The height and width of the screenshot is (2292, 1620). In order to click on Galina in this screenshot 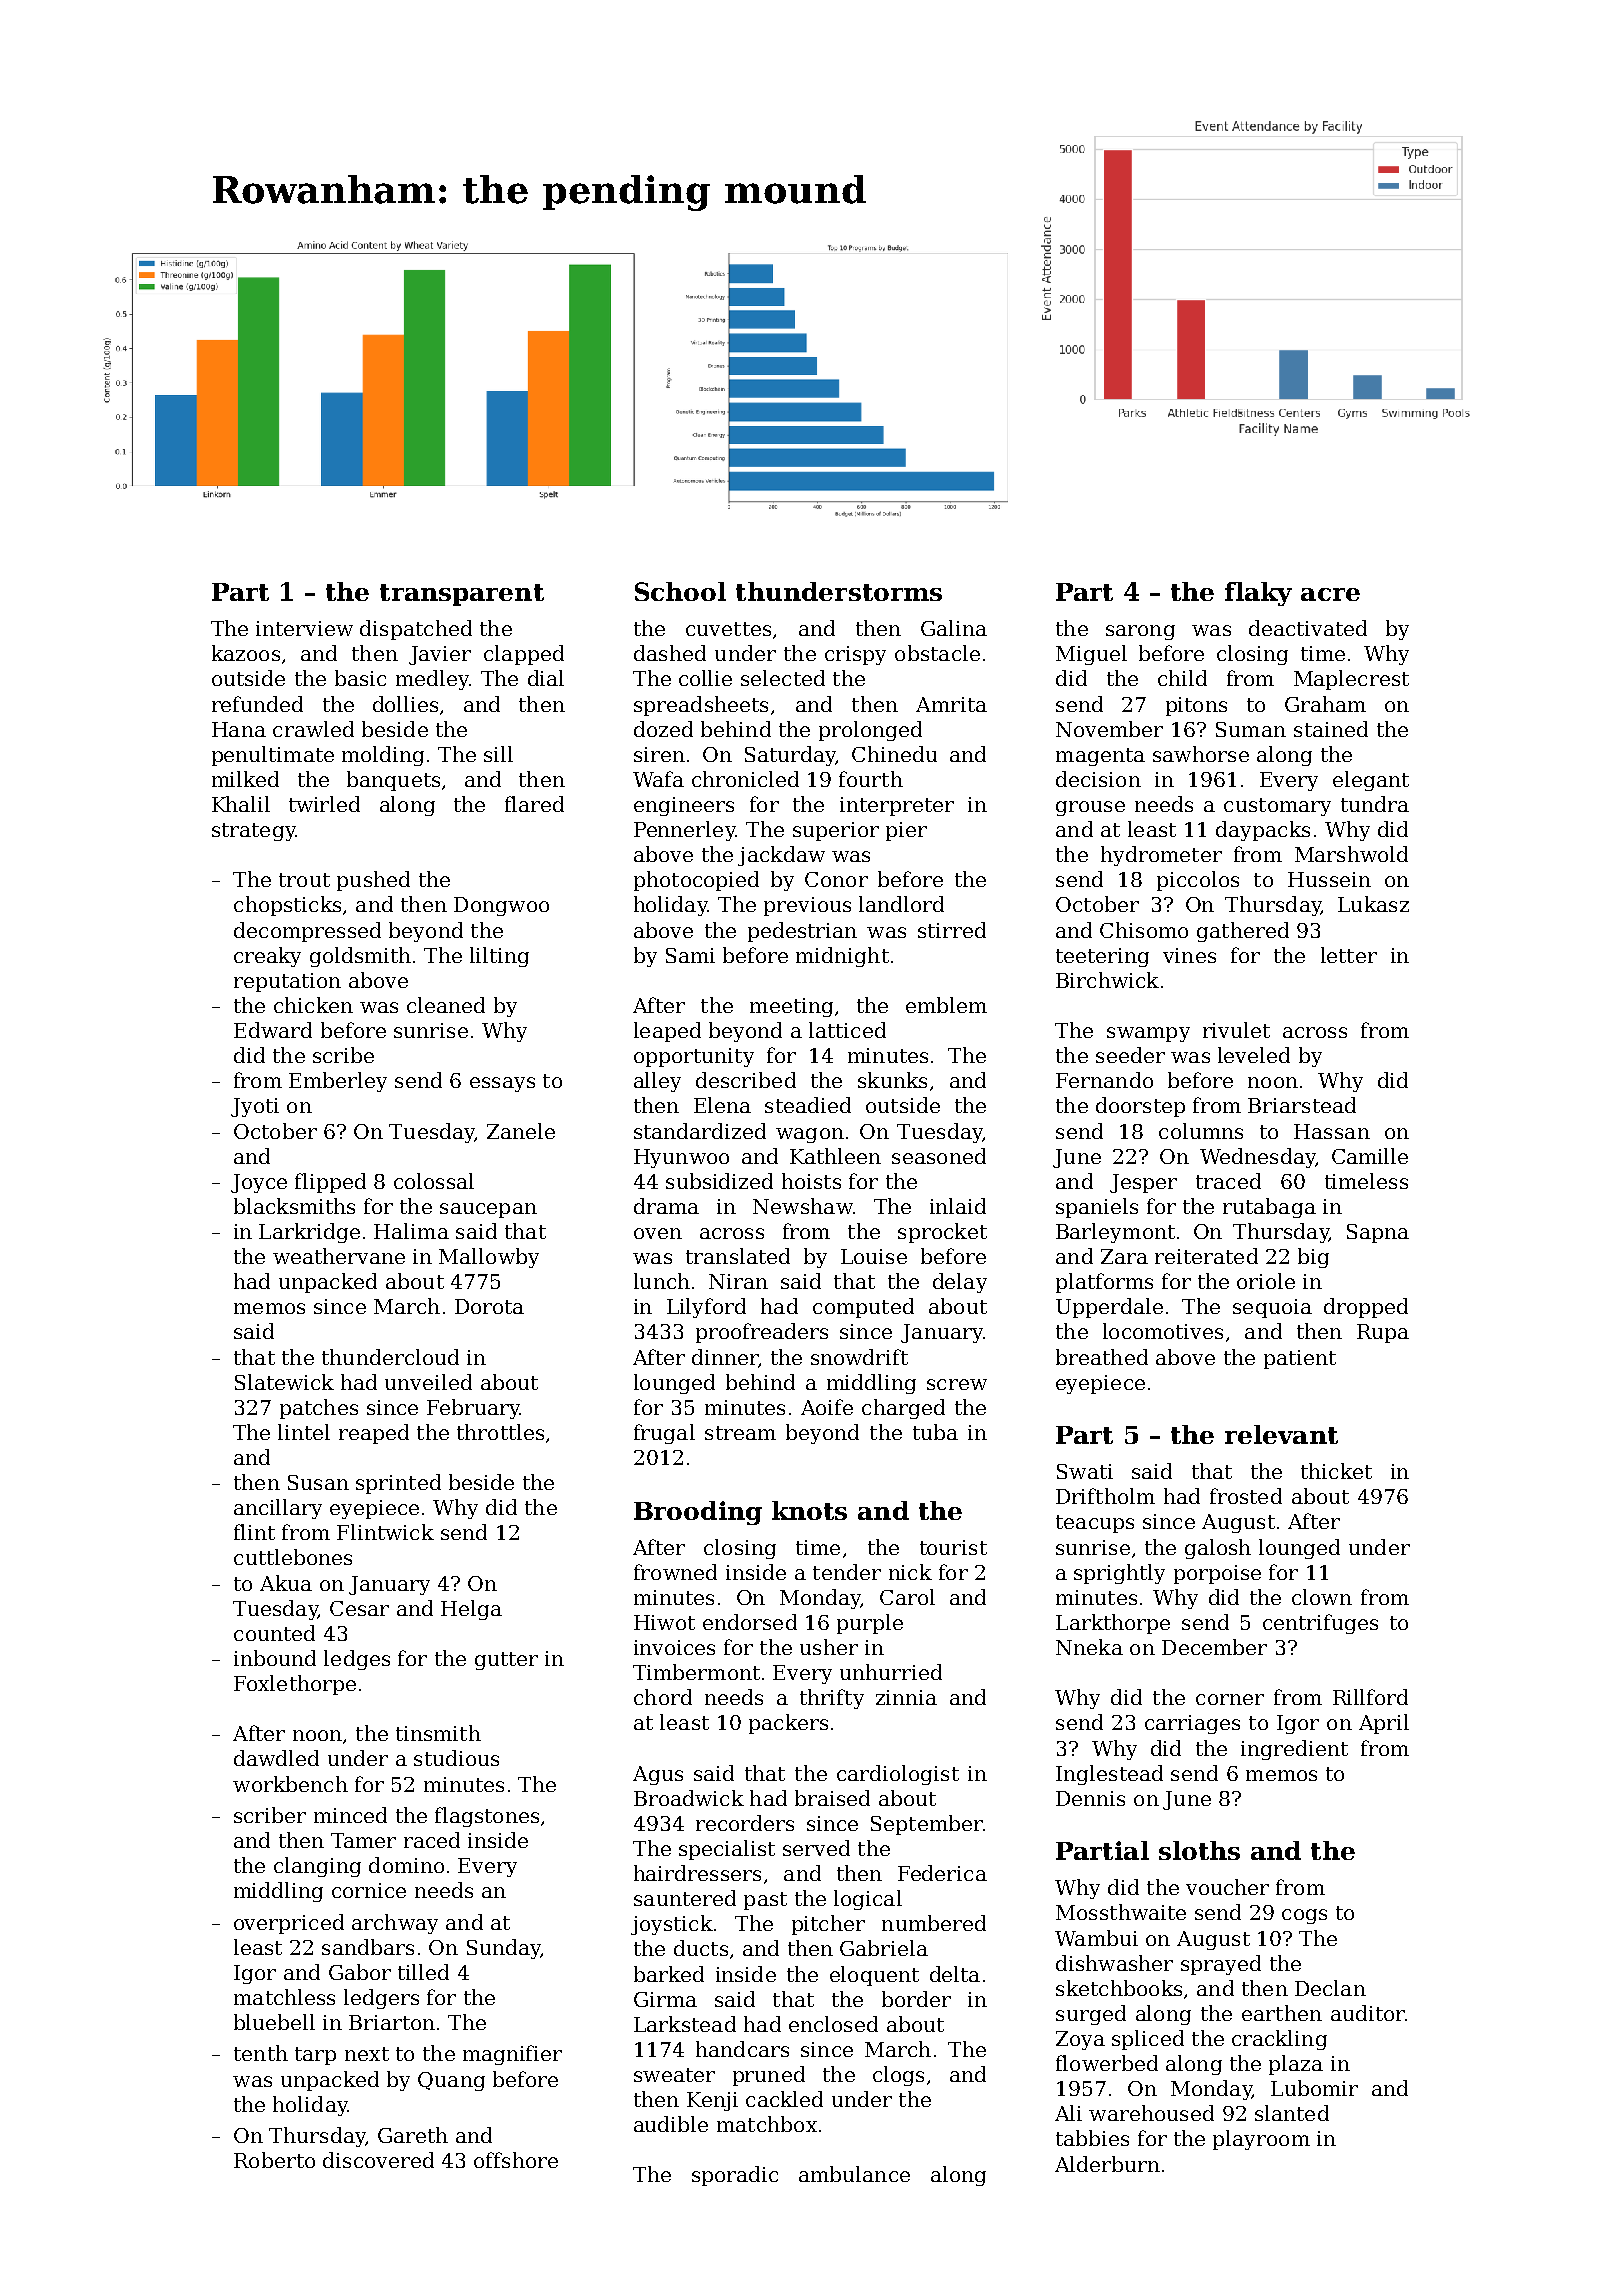, I will do `click(954, 628)`.
